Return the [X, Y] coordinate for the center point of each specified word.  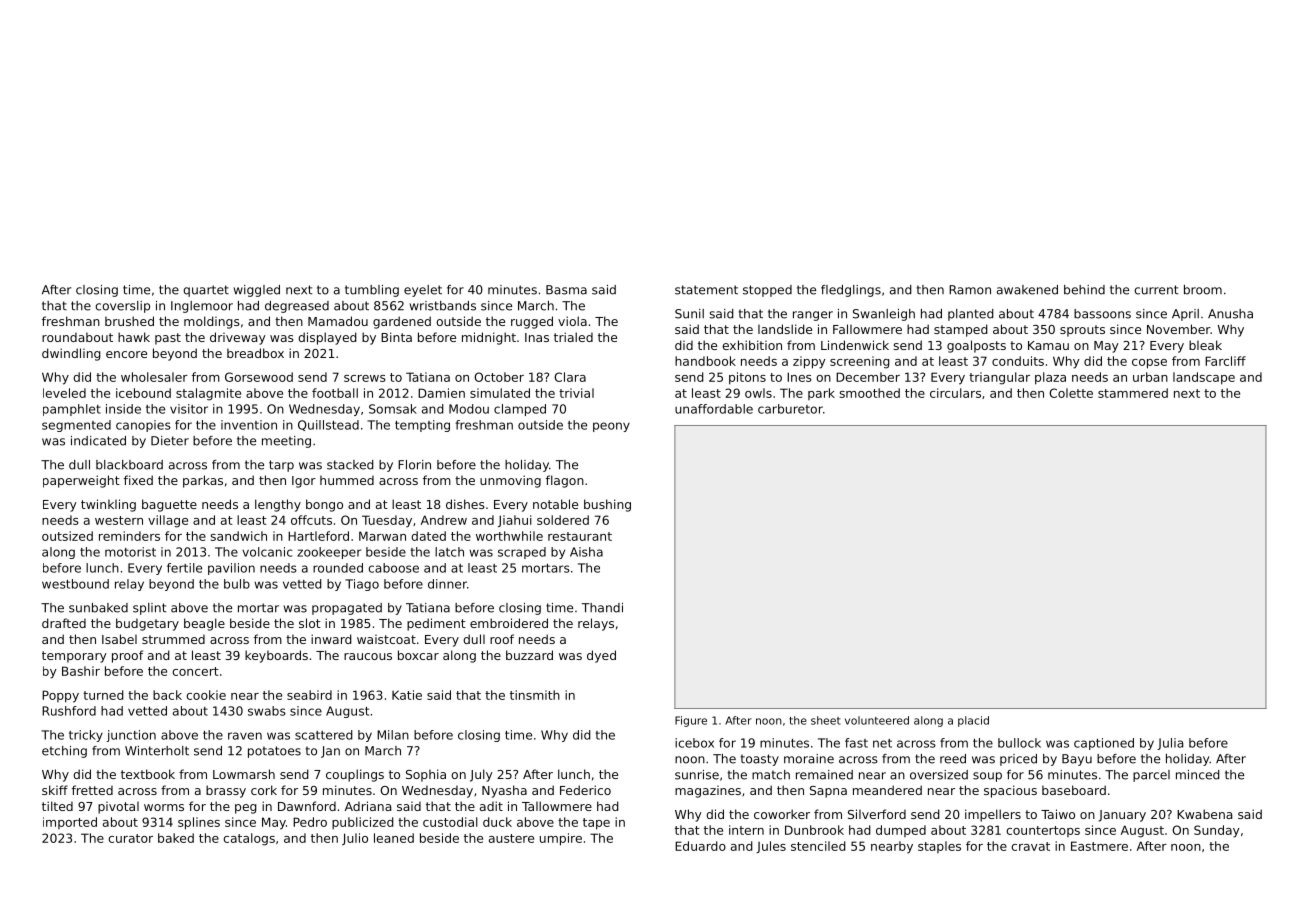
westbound [75, 584]
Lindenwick [855, 345]
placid [973, 721]
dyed [601, 656]
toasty [760, 760]
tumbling [372, 291]
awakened [1027, 290]
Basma [566, 290]
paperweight [81, 481]
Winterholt [157, 751]
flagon [565, 481]
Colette [1071, 393]
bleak [1205, 345]
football [335, 393]
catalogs [249, 839]
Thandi [602, 608]
